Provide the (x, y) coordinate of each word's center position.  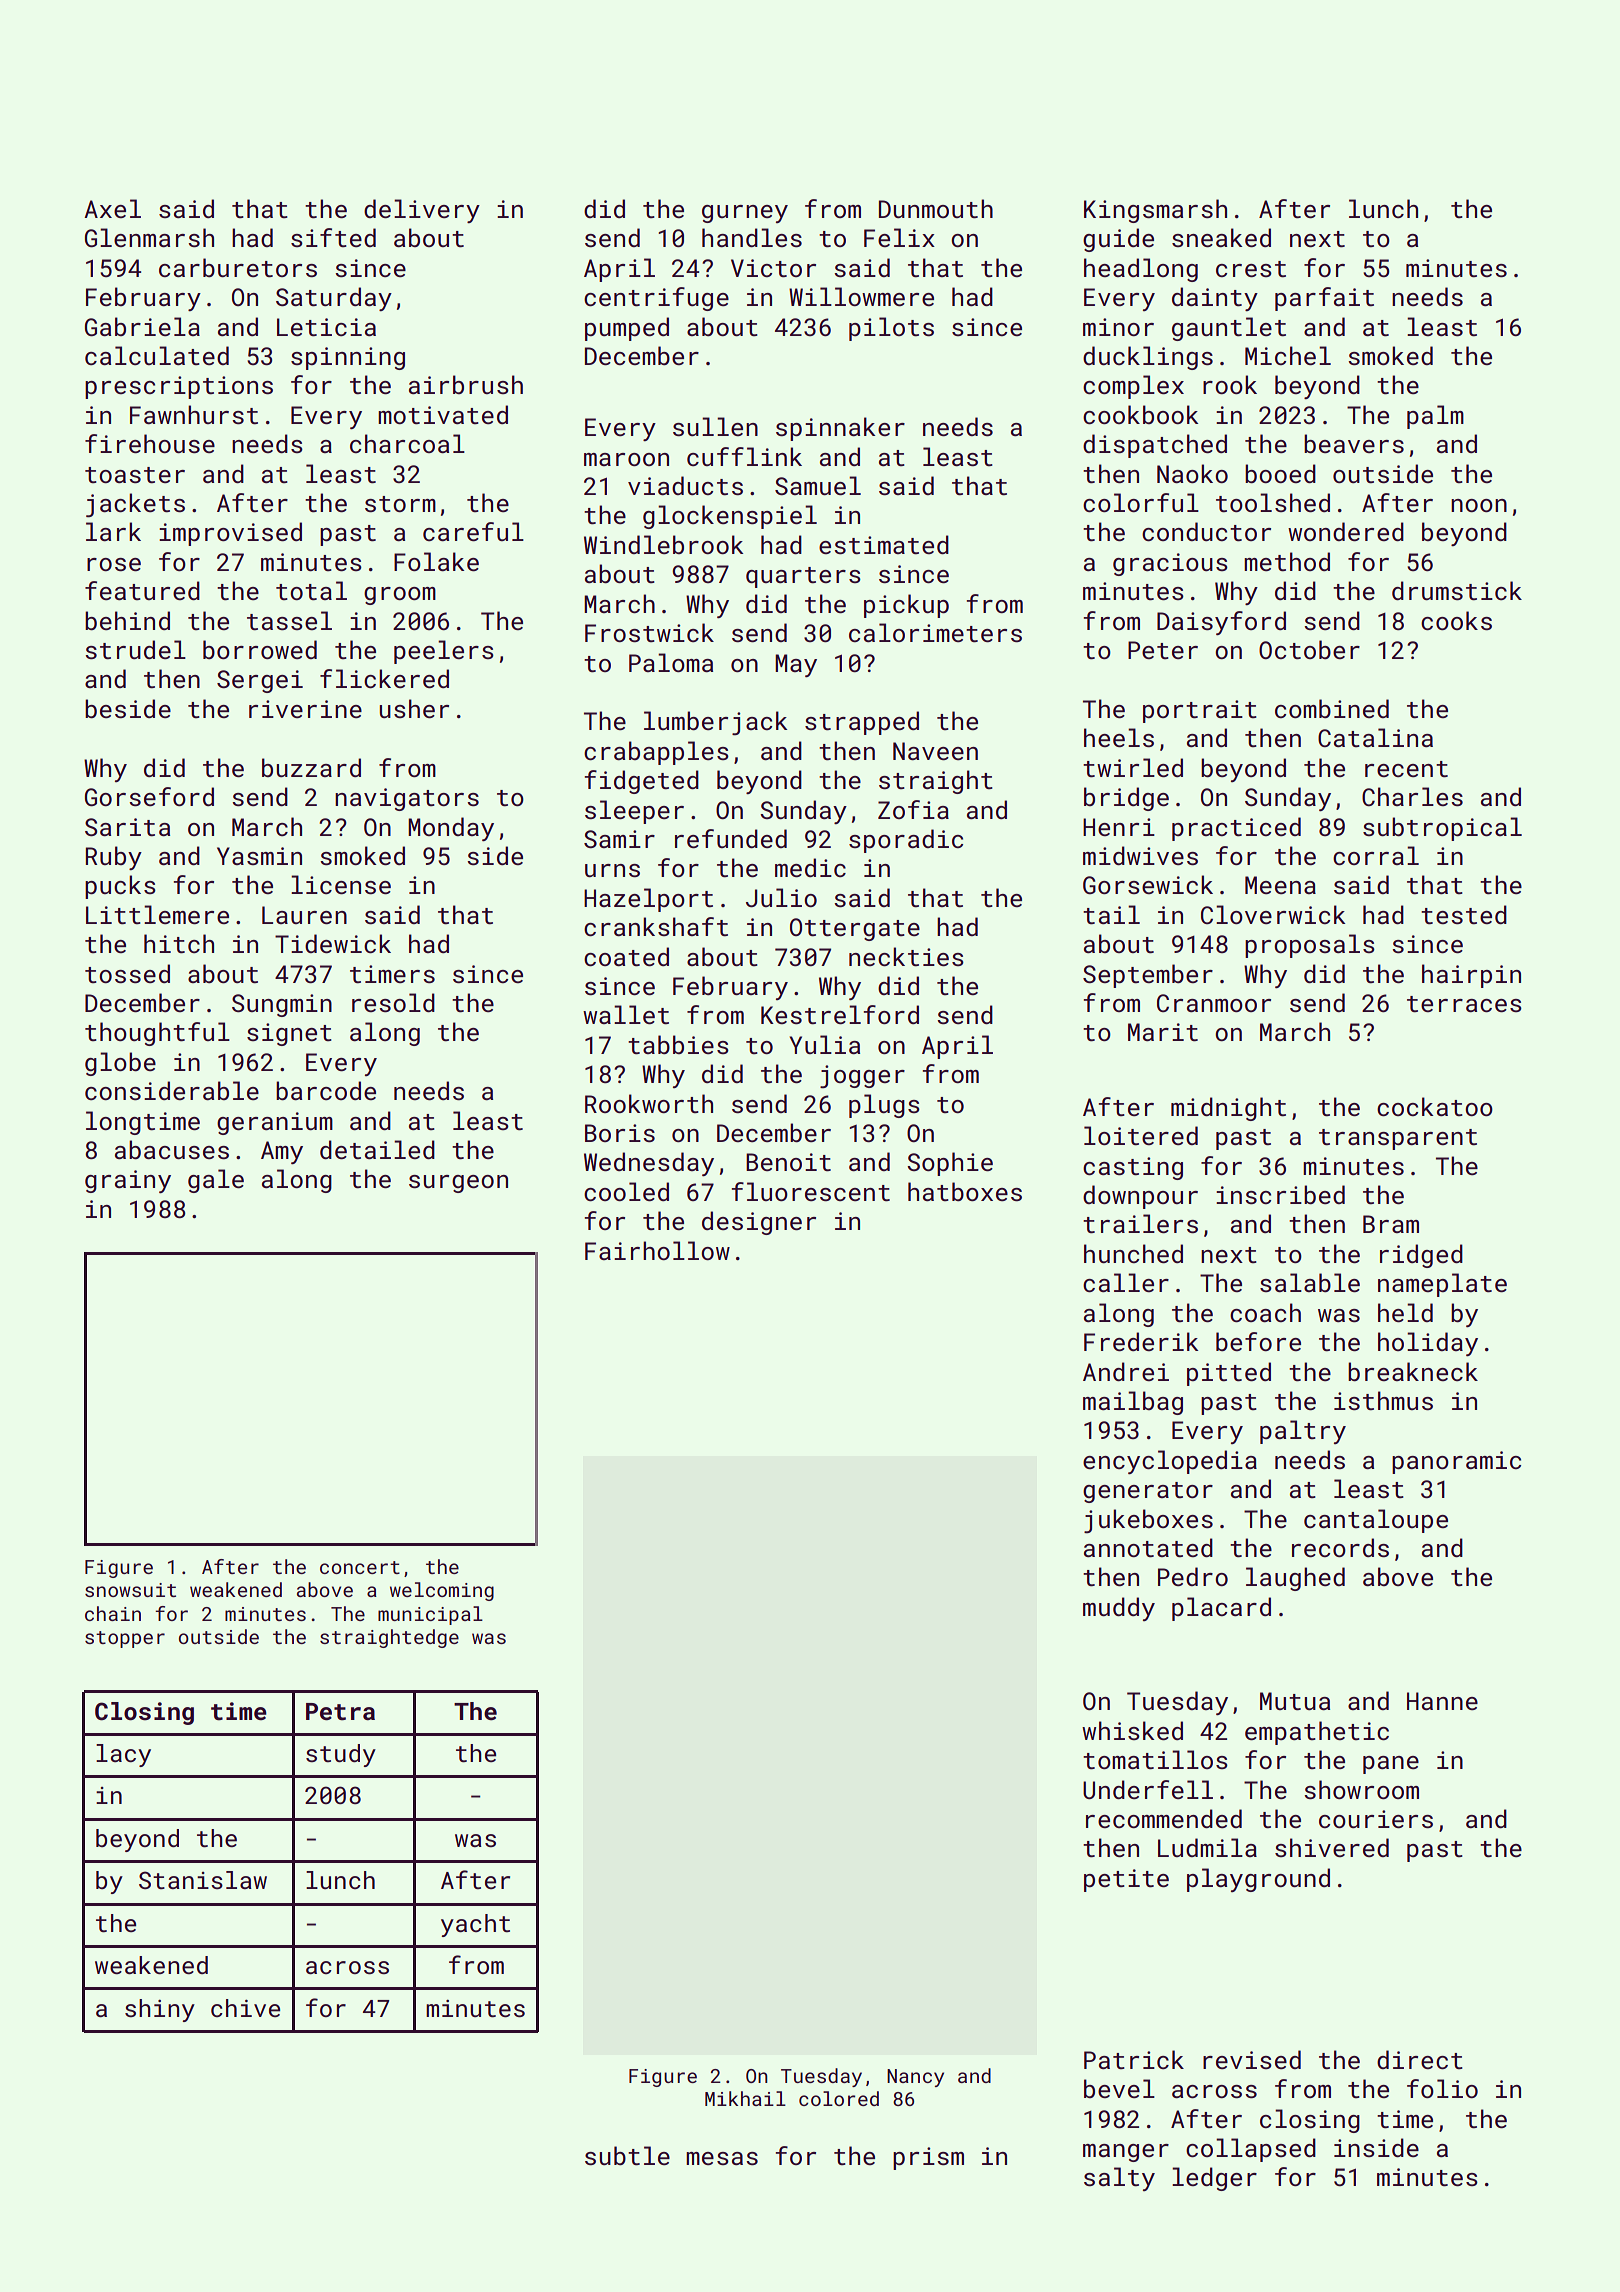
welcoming (442, 1591)
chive (245, 2008)
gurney (745, 214)
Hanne (1442, 1701)
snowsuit (130, 1590)
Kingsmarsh (1155, 211)
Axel (112, 208)
